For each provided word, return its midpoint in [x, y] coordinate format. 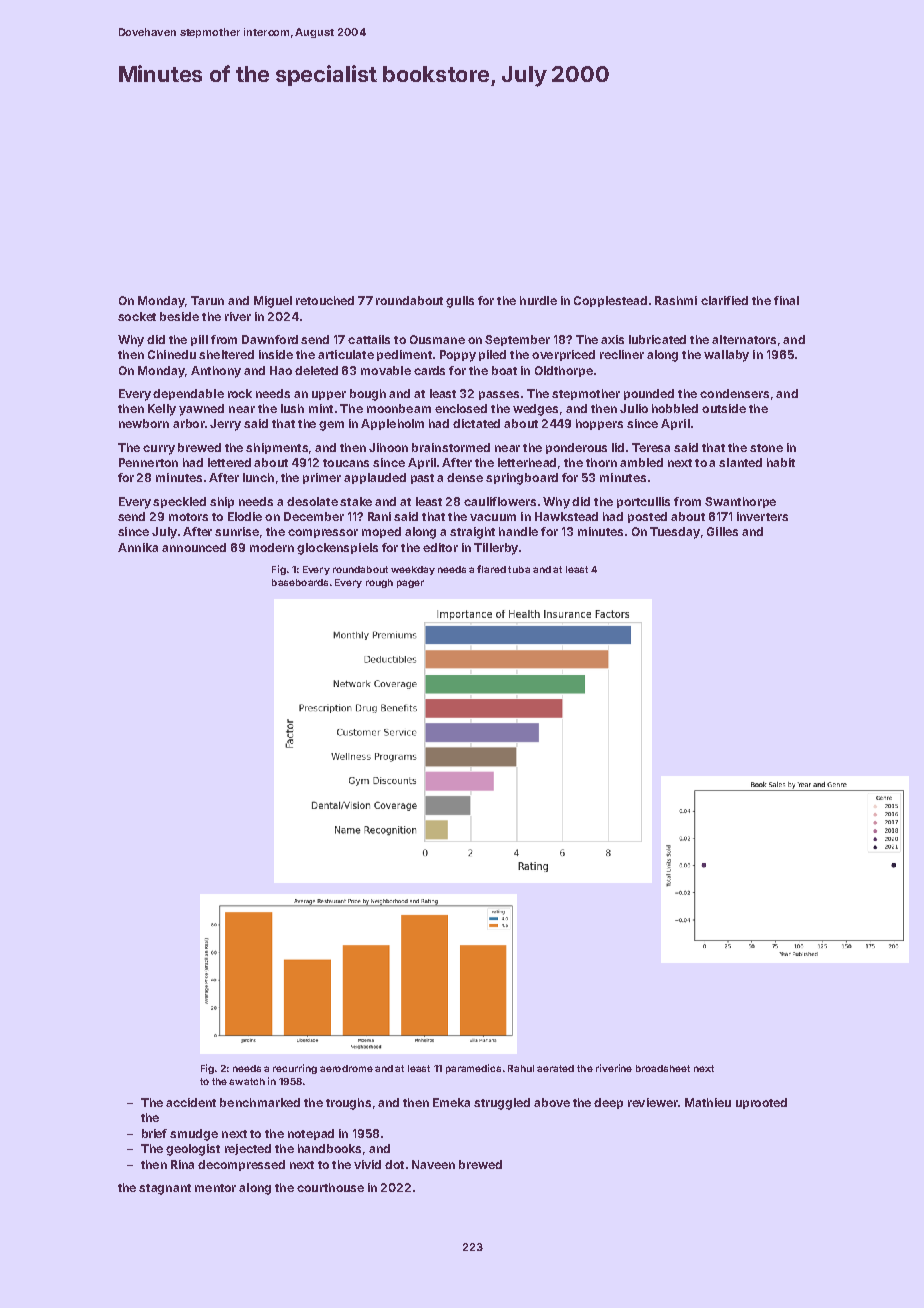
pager [410, 584]
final [786, 300]
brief [154, 1133]
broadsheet [663, 1068]
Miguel [273, 302]
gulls [460, 302]
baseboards [300, 582]
